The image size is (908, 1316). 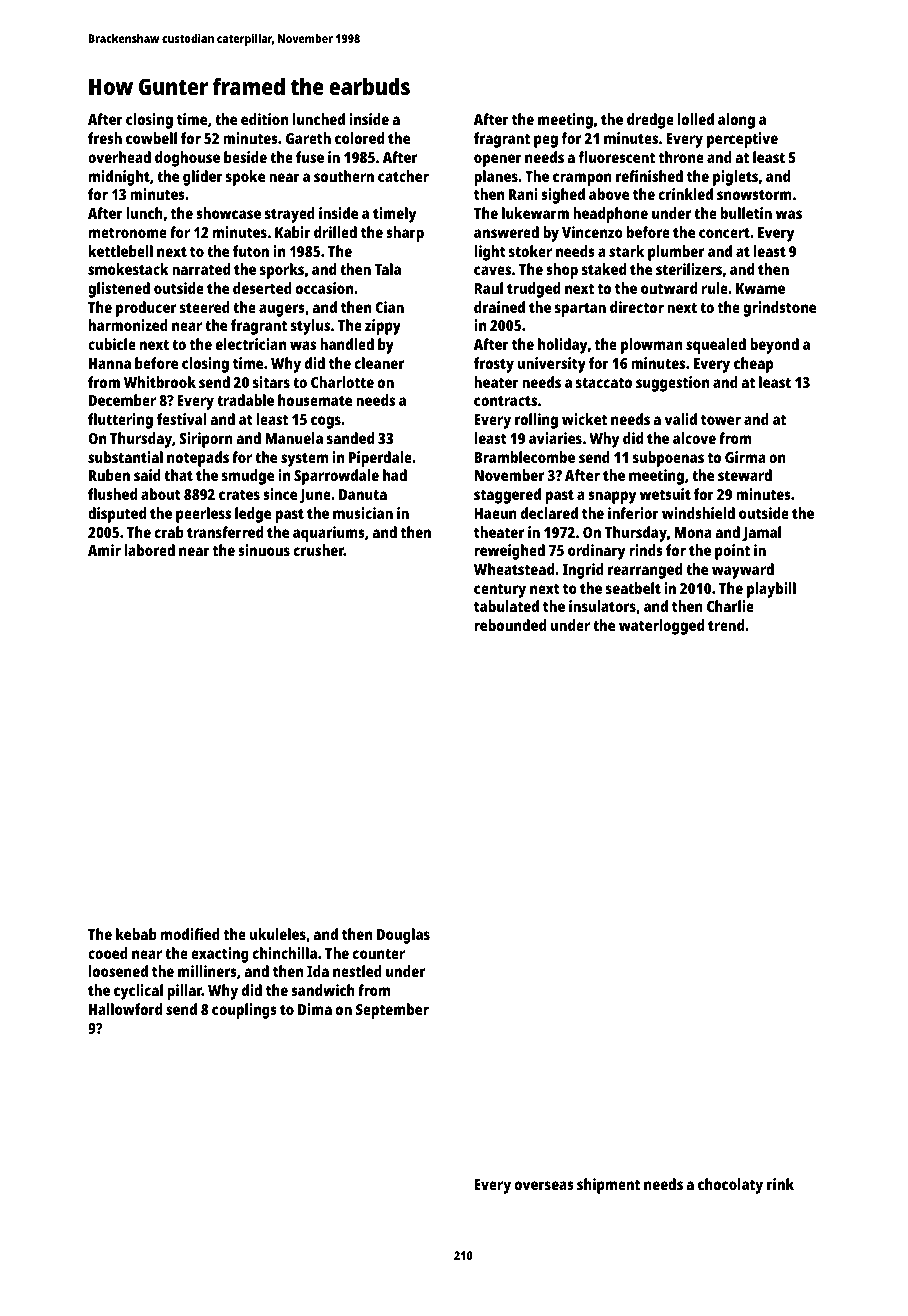 I want to click on shipment, so click(x=608, y=1186).
